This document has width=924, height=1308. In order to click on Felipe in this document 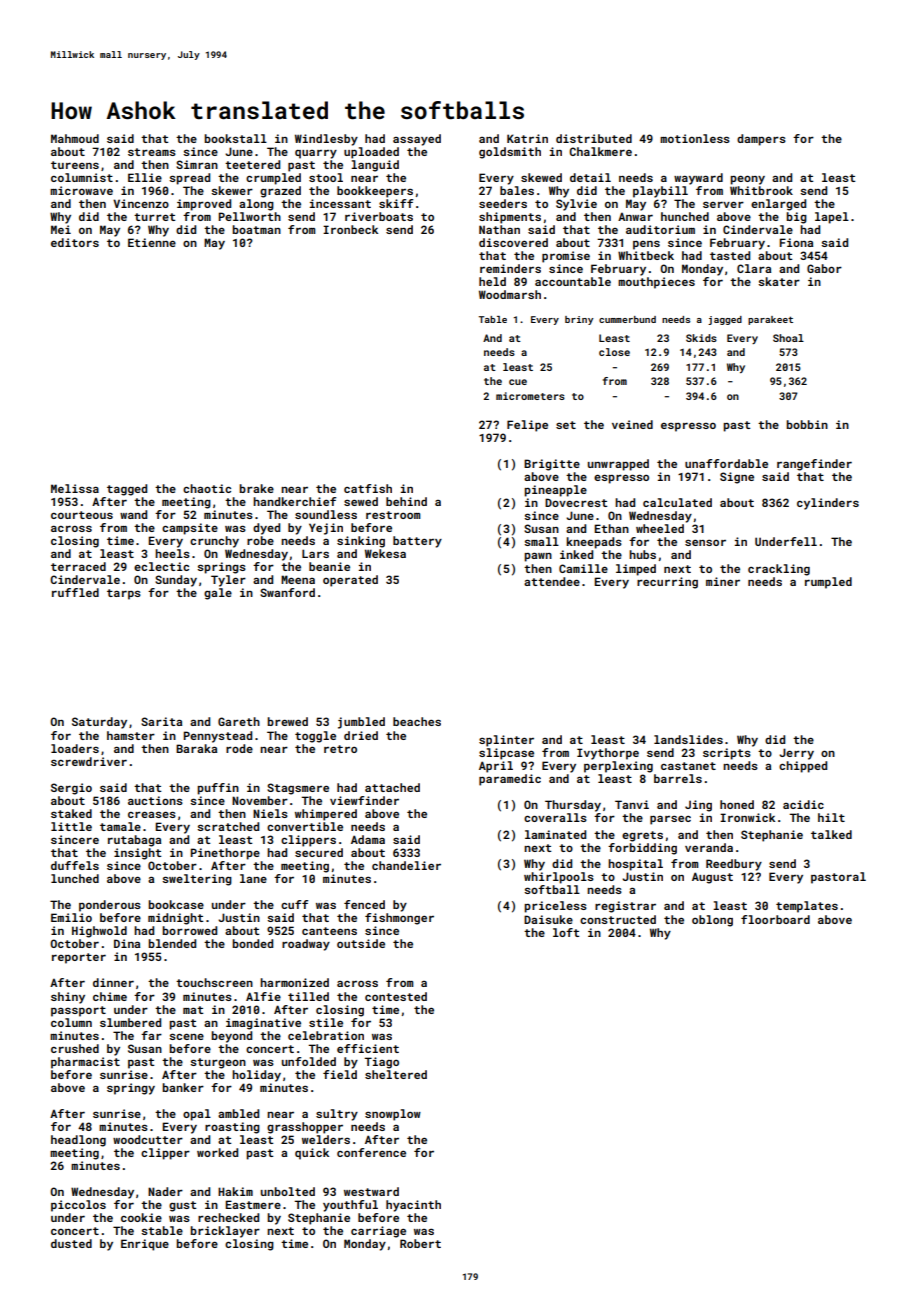, I will do `click(527, 426)`.
